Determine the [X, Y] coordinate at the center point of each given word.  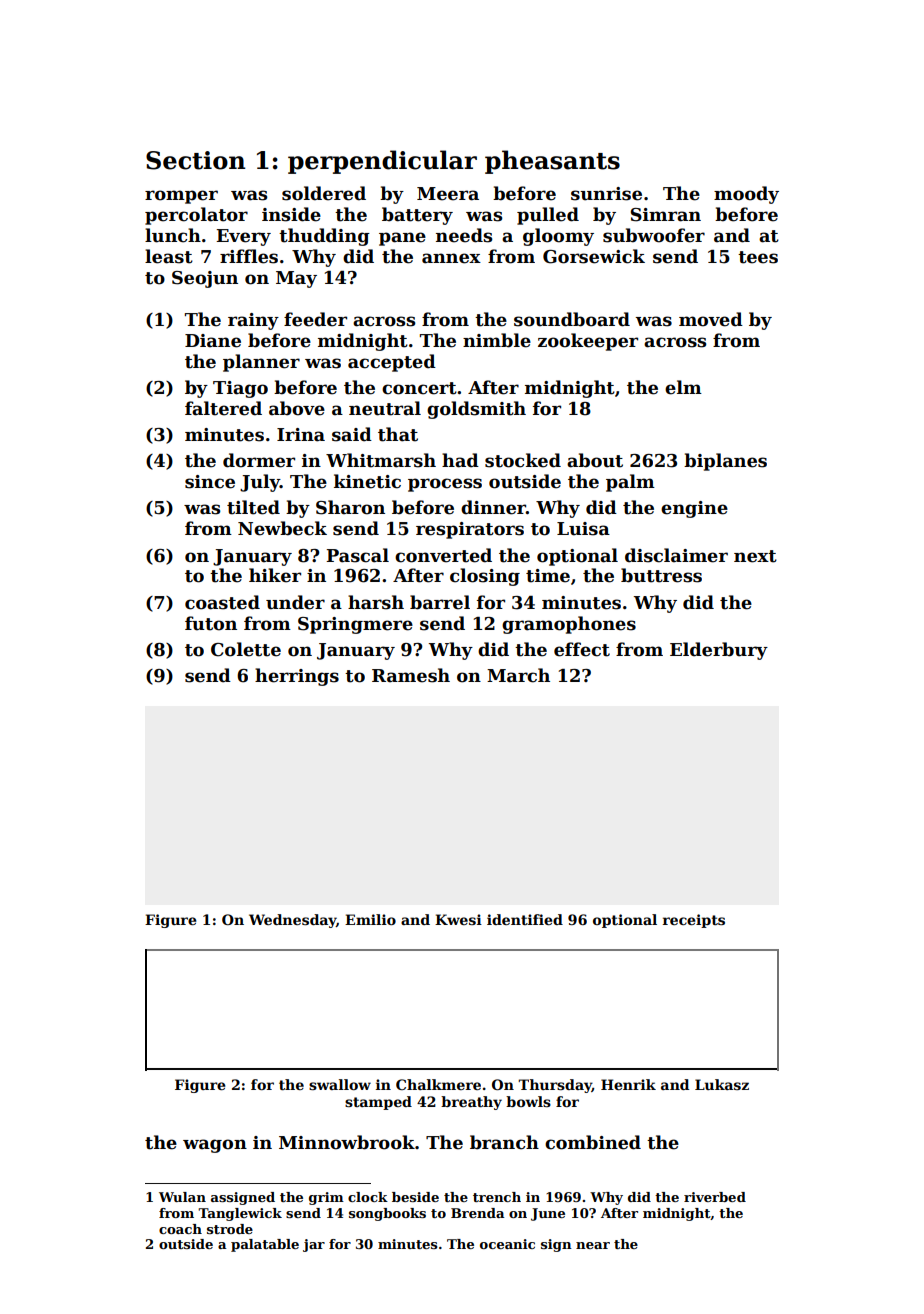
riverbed [715, 1197]
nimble [497, 340]
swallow [340, 1084]
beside [415, 1197]
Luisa [583, 529]
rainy [253, 321]
